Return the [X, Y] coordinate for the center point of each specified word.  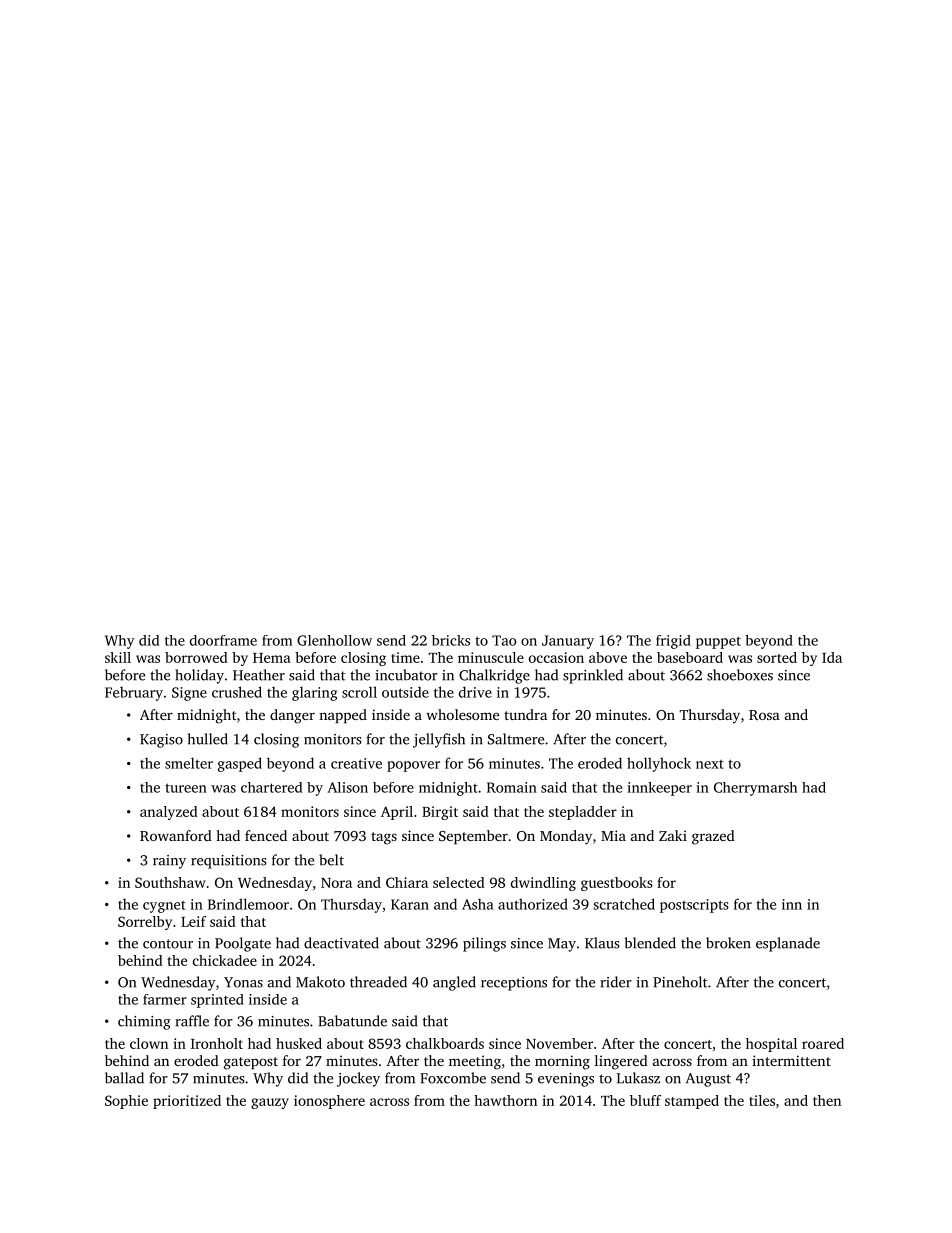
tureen [186, 788]
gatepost [251, 1063]
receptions [514, 984]
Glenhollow [334, 640]
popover [413, 766]
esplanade [788, 944]
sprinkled [593, 676]
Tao [504, 640]
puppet [718, 642]
